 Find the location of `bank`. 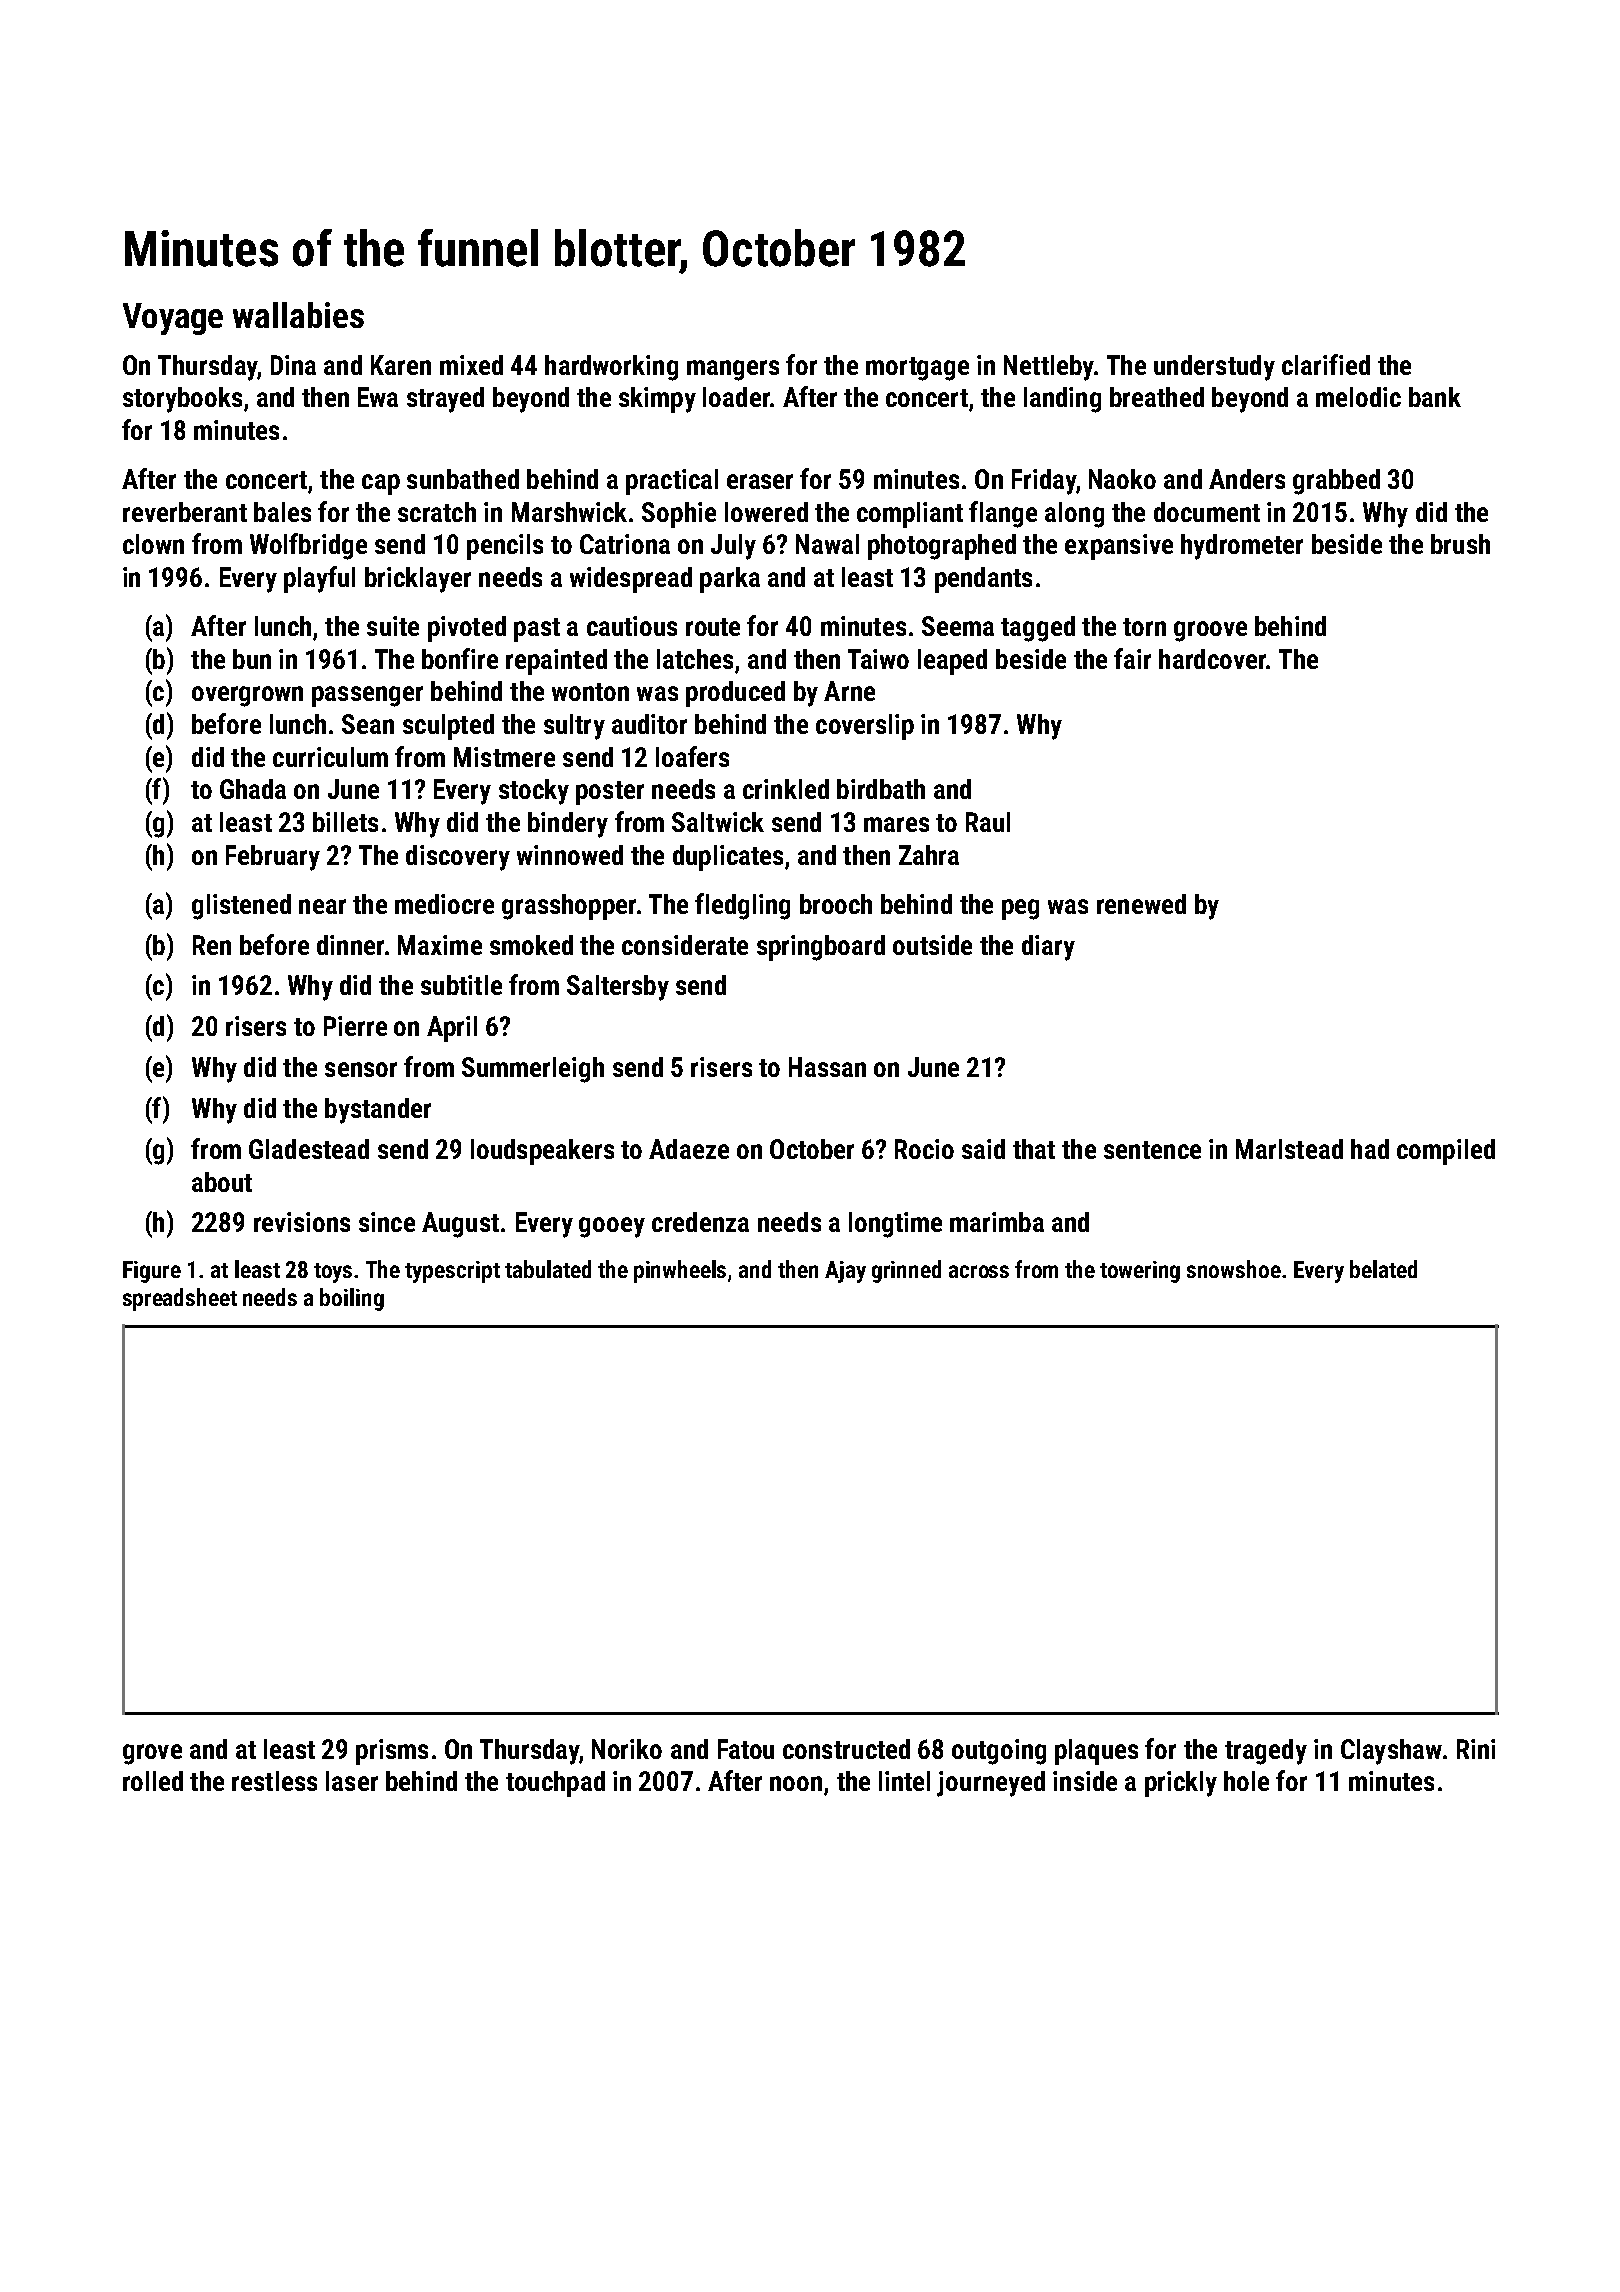

bank is located at coordinates (1435, 397).
